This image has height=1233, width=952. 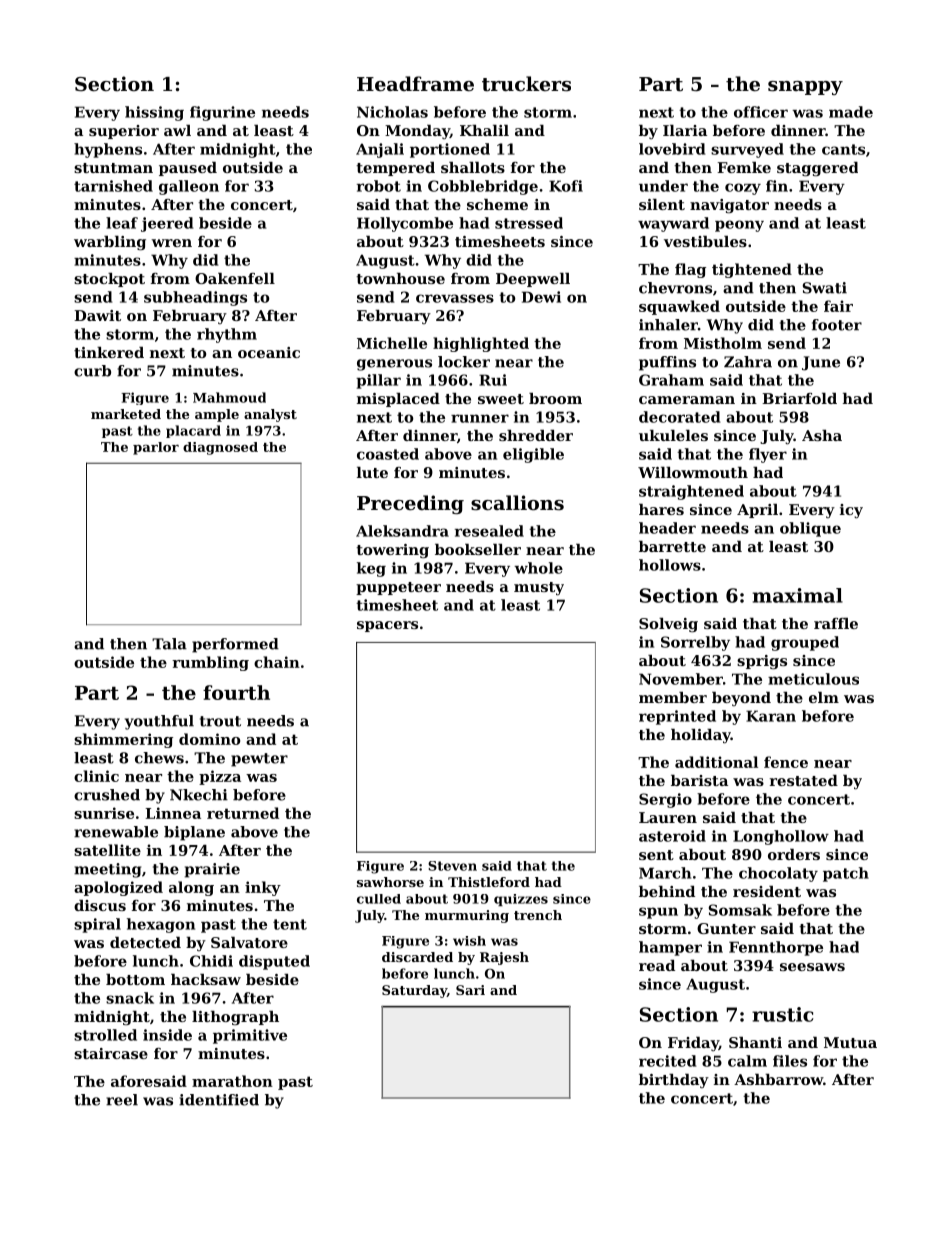 I want to click on Ilaria, so click(x=685, y=130).
